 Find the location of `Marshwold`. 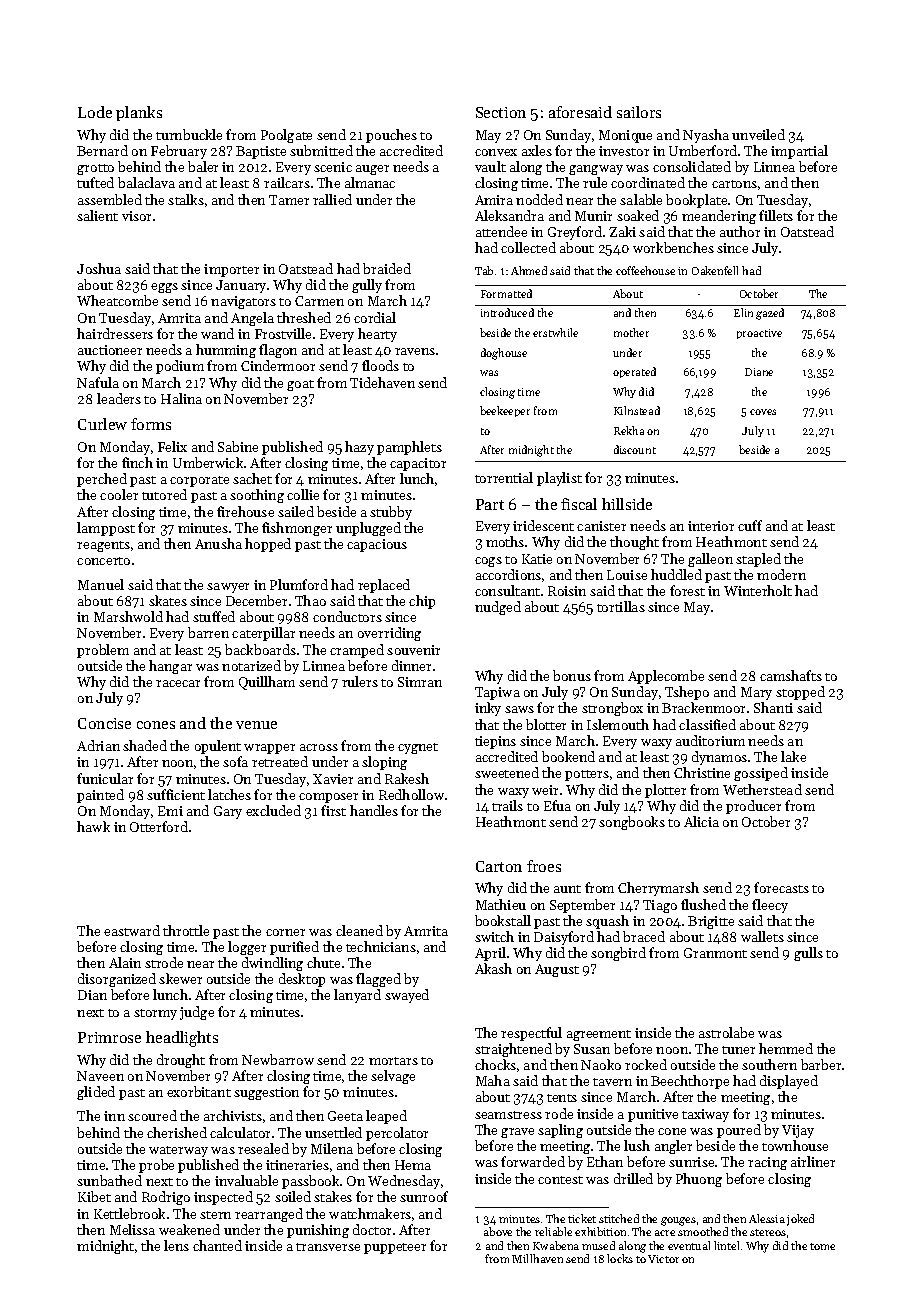

Marshwold is located at coordinates (128, 616).
